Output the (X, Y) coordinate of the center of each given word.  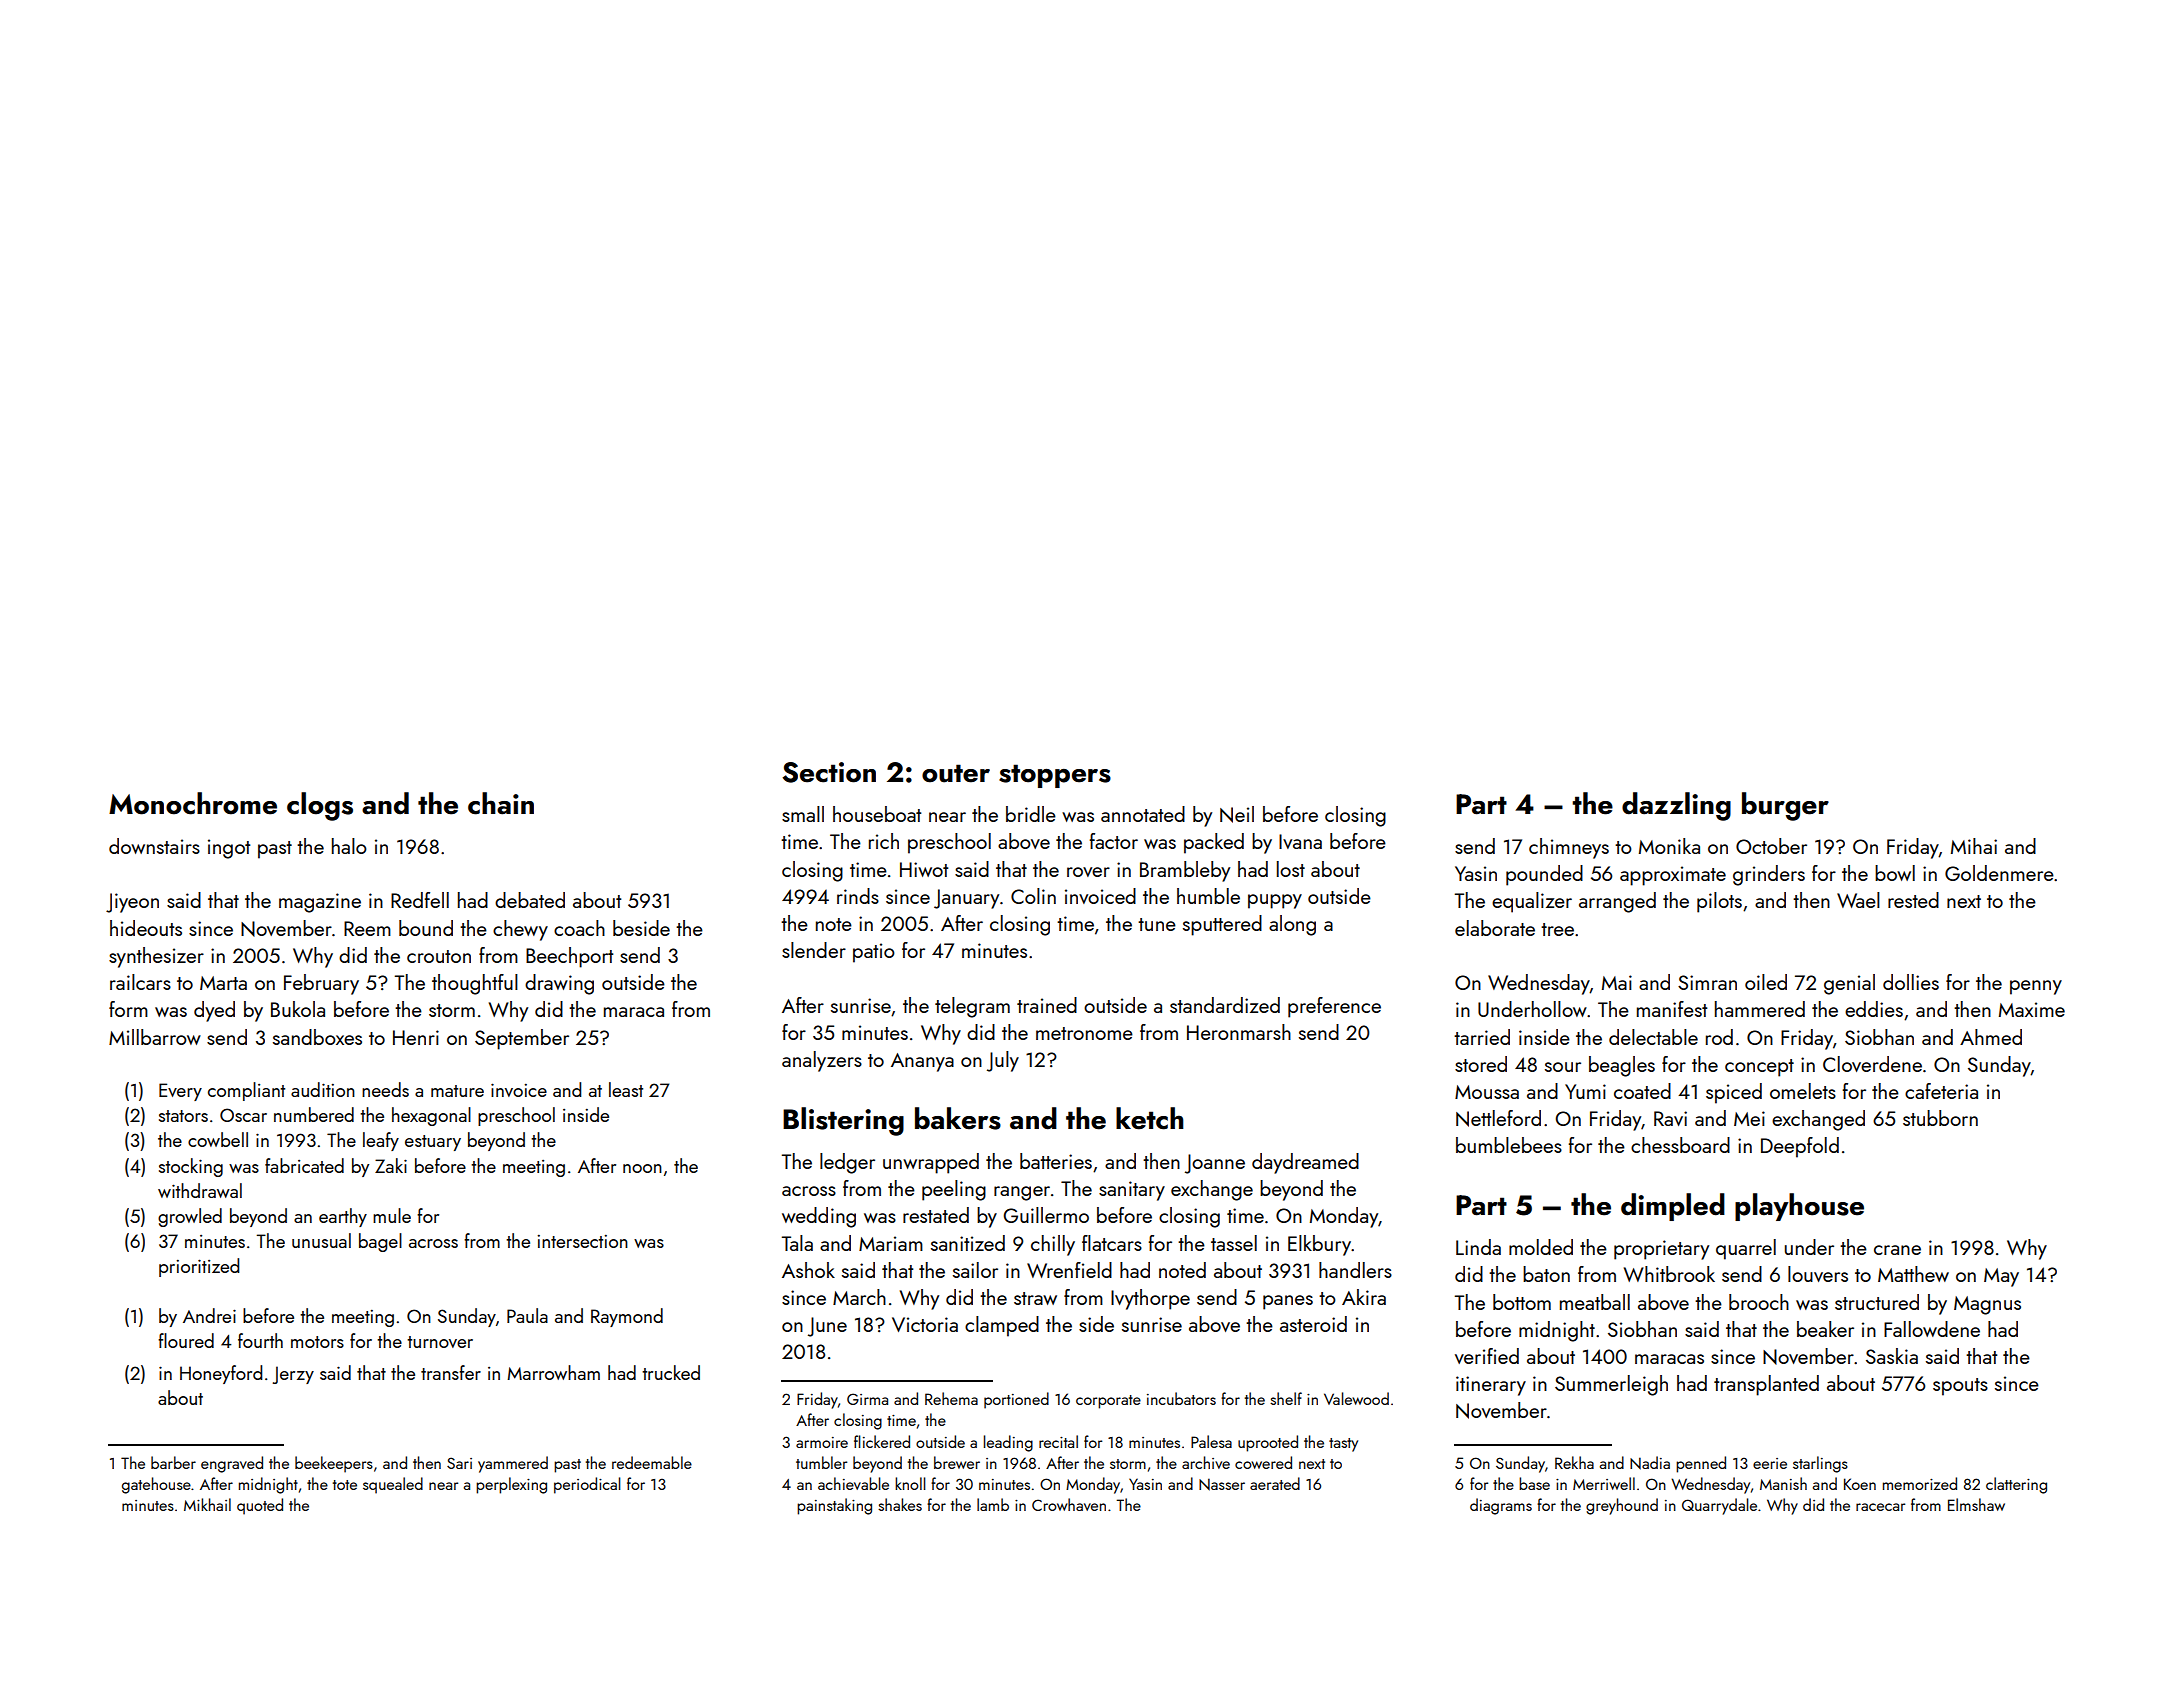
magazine (320, 903)
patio (874, 953)
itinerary (1491, 1386)
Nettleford (1498, 1118)
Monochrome (193, 803)
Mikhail (207, 1504)
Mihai (1974, 846)
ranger (1022, 1193)
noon (642, 1168)
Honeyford (221, 1374)
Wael (1858, 900)
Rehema (951, 1398)
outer (956, 773)
